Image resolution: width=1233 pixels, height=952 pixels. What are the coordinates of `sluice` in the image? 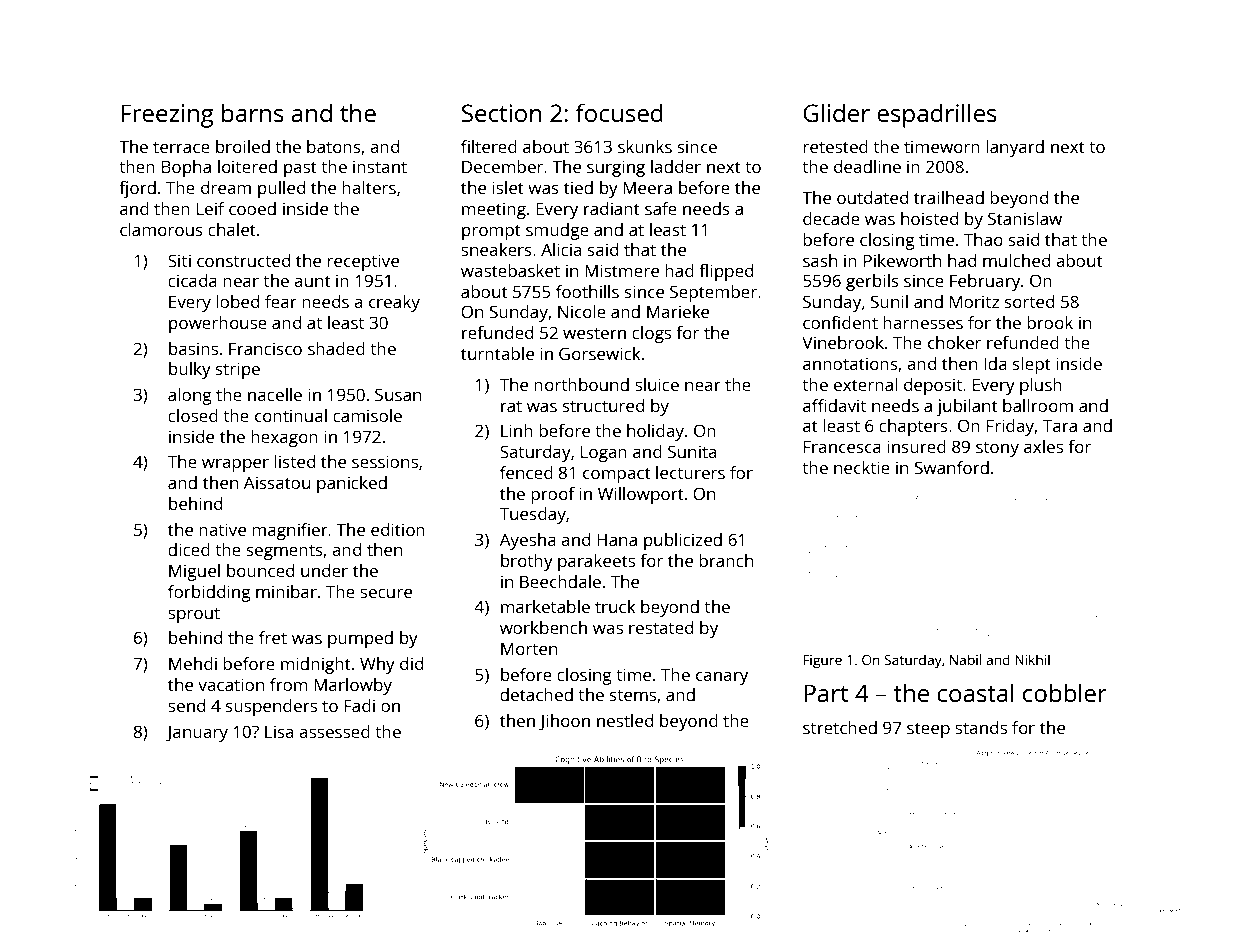 It's located at (657, 384).
